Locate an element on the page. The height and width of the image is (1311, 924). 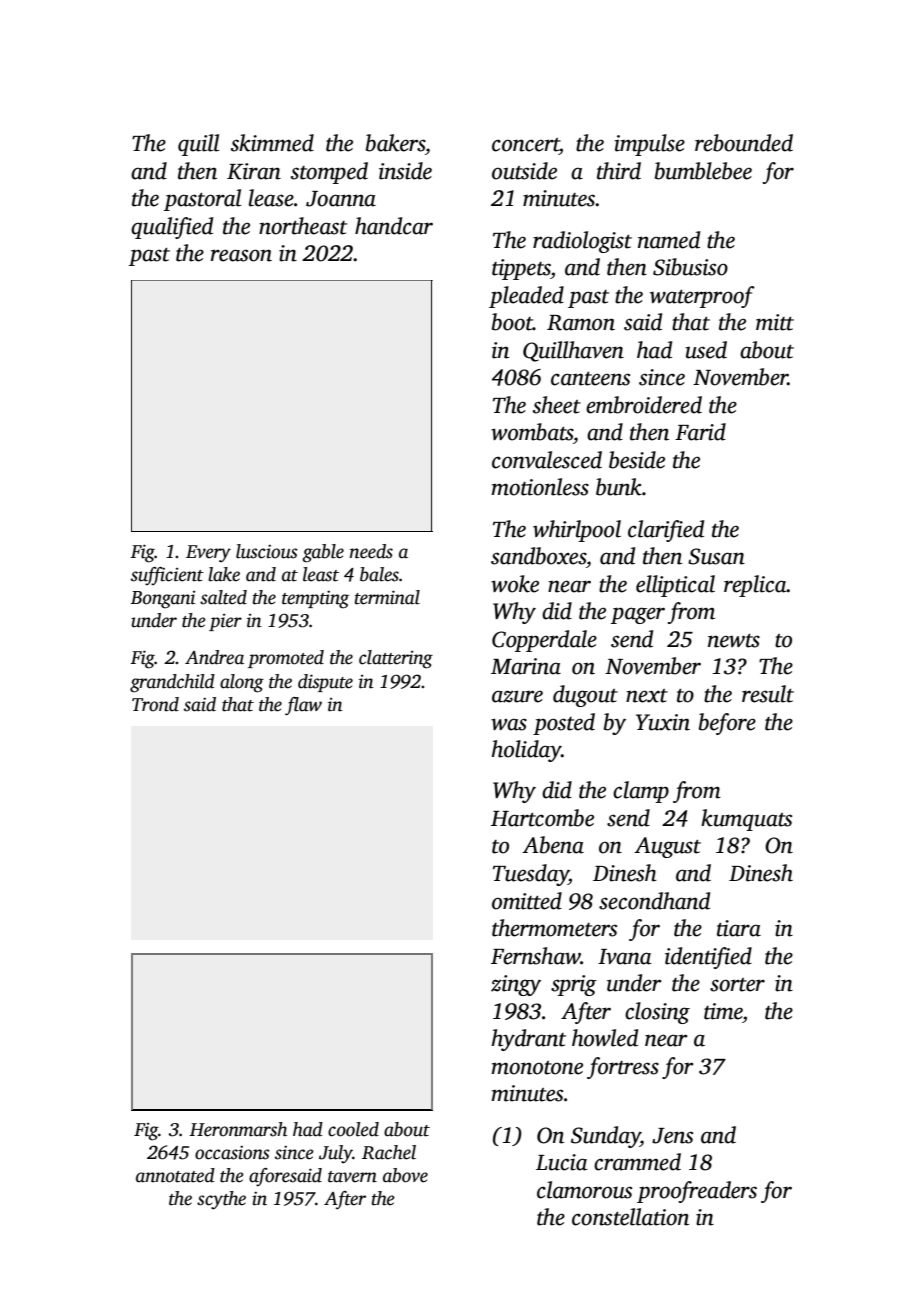
Farid is located at coordinates (700, 432).
